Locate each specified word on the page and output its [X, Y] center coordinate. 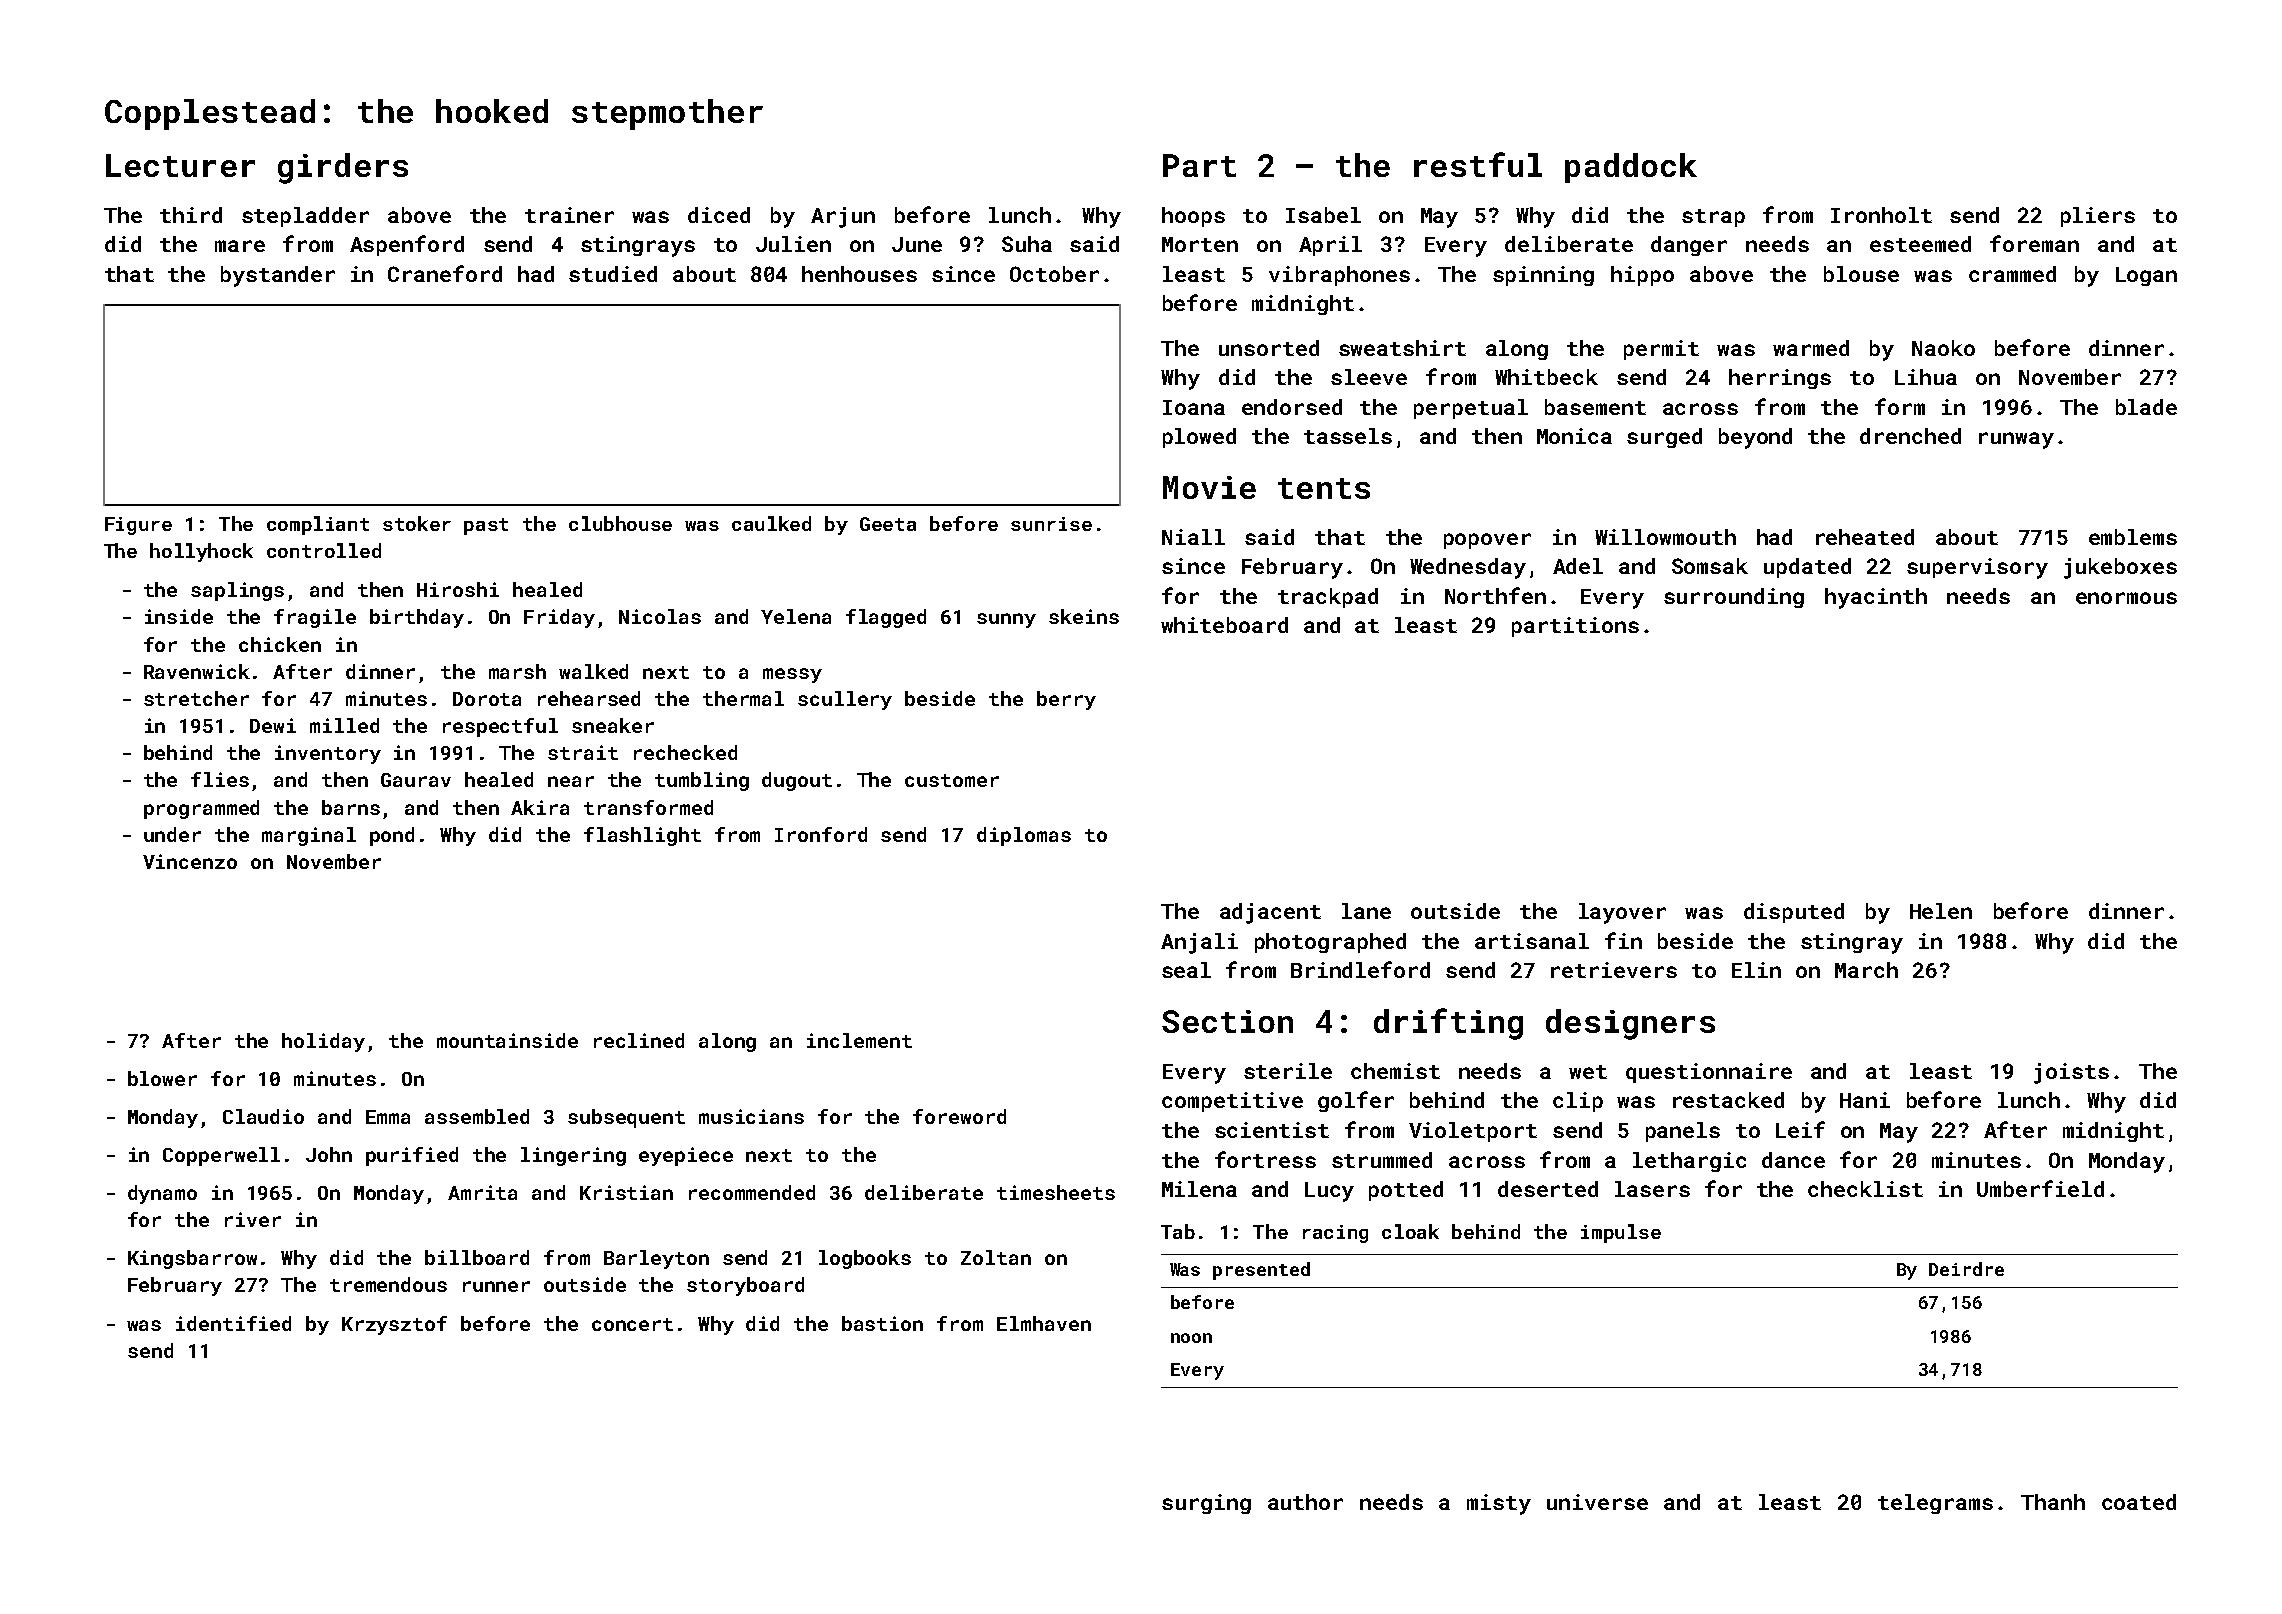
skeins [1084, 616]
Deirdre [1966, 1269]
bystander [278, 276]
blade [2146, 407]
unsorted [1269, 348]
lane [1366, 911]
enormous [2126, 598]
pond [392, 836]
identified [233, 1323]
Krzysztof [394, 1325]
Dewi [273, 725]
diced [719, 215]
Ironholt [1881, 215]
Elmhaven [1044, 1323]
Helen [1941, 911]
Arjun [843, 217]
